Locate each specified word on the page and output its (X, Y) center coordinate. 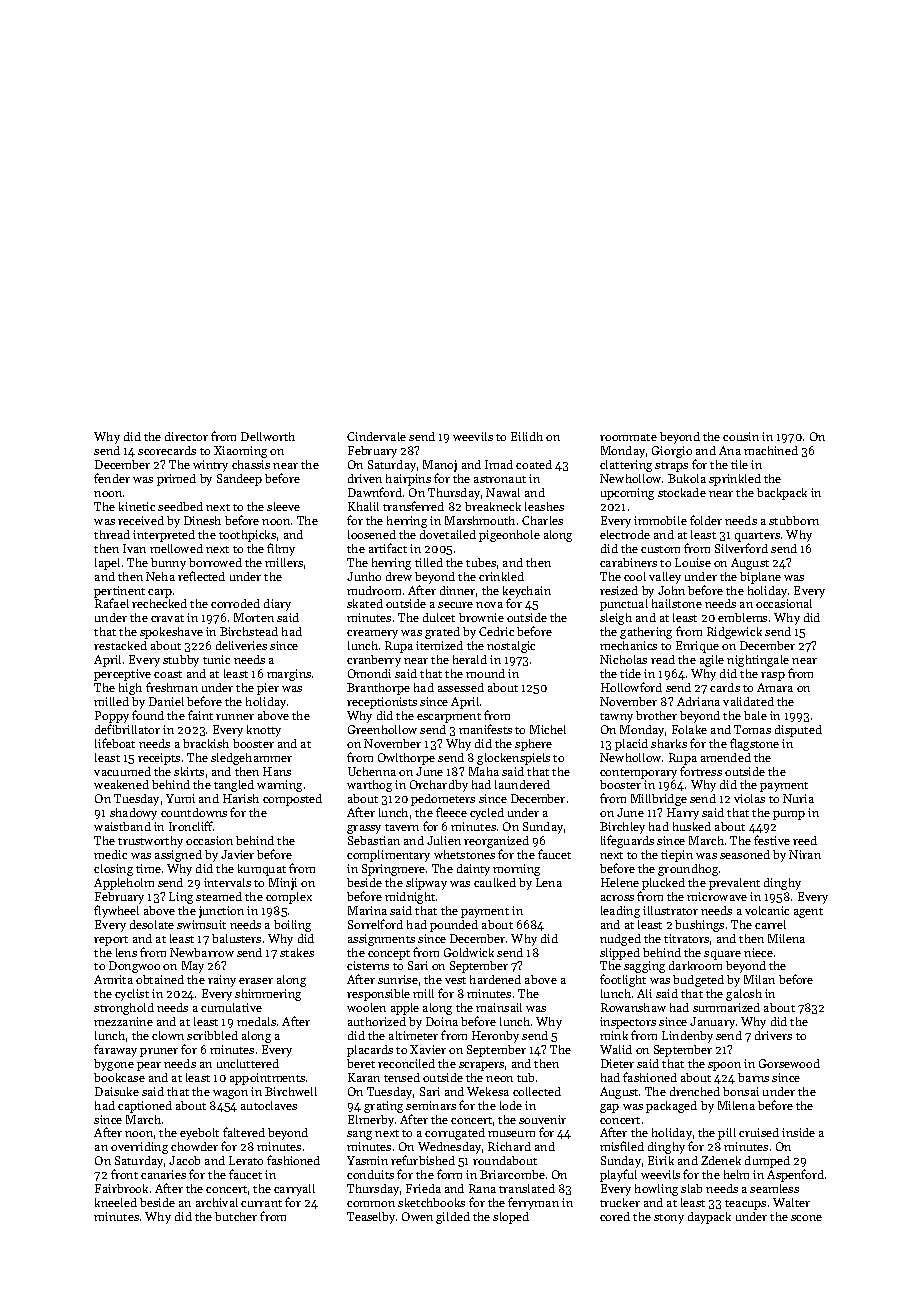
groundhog (688, 870)
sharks (669, 743)
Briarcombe (512, 1174)
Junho (364, 576)
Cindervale (376, 436)
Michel (548, 729)
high (130, 689)
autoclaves (269, 1105)
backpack (782, 494)
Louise (693, 562)
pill (727, 1134)
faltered (244, 1132)
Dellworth (268, 436)
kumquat (262, 870)
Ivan (134, 548)
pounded (454, 926)
